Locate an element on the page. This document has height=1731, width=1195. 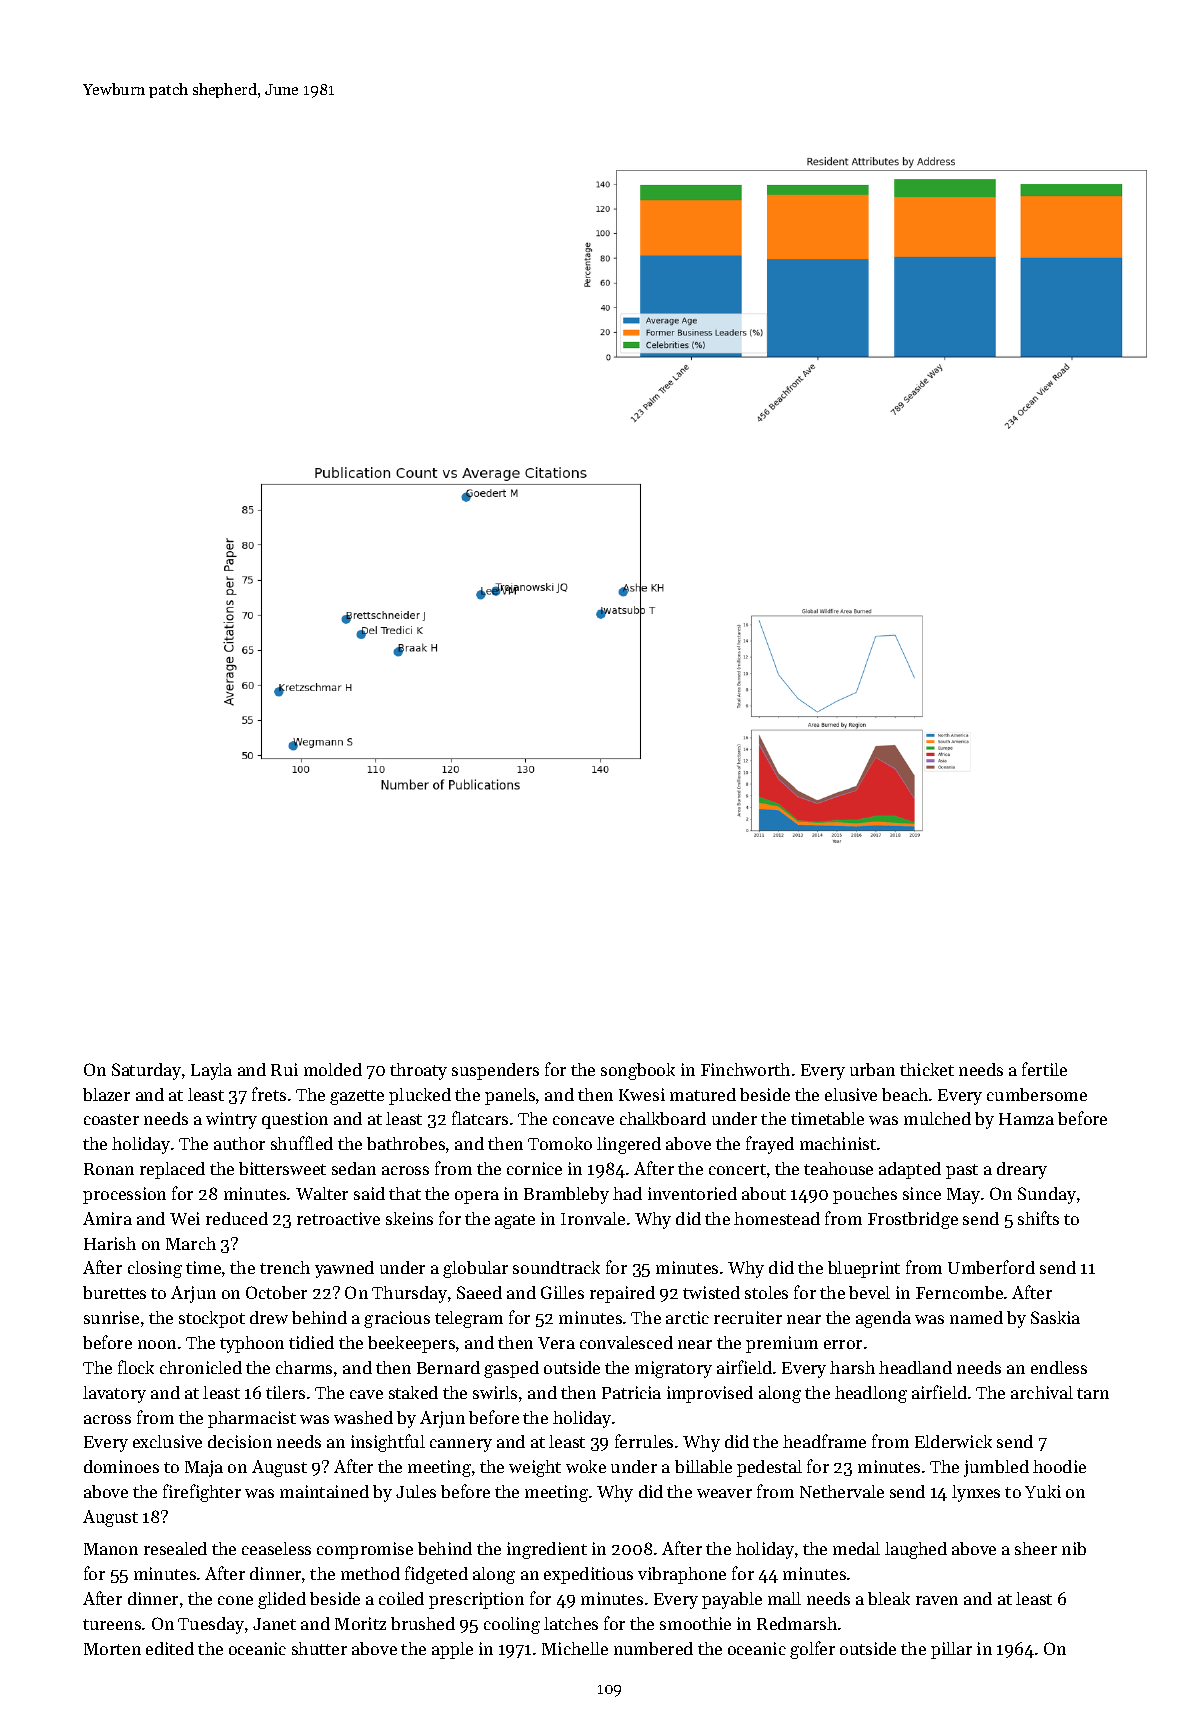
shutter is located at coordinates (319, 1648).
